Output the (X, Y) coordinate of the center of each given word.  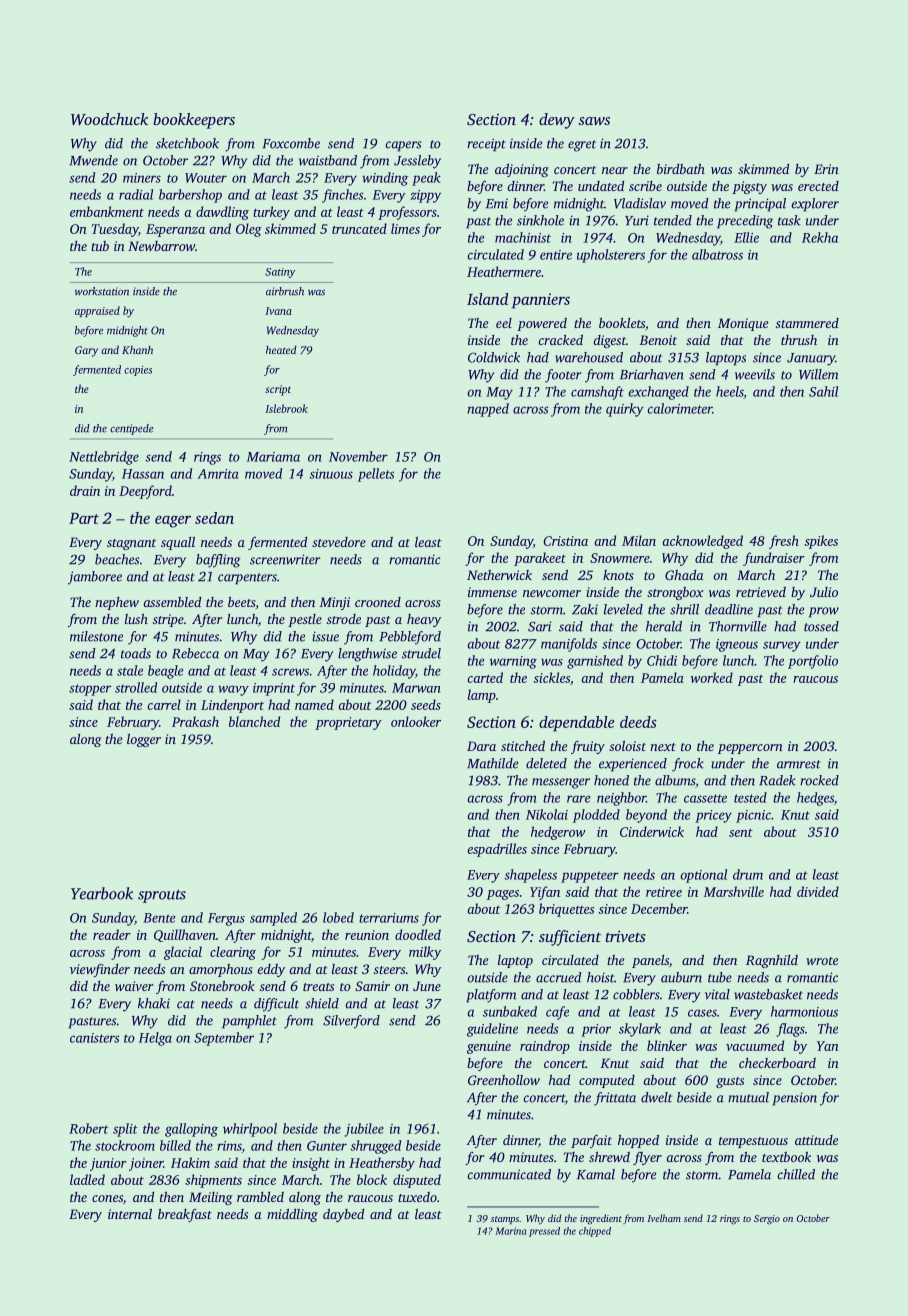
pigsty (749, 187)
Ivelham (664, 1218)
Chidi (662, 660)
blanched (254, 721)
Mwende (93, 160)
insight (311, 1164)
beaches (117, 559)
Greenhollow (504, 1080)
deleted (546, 763)
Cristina (565, 541)
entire (556, 255)
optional (703, 876)
